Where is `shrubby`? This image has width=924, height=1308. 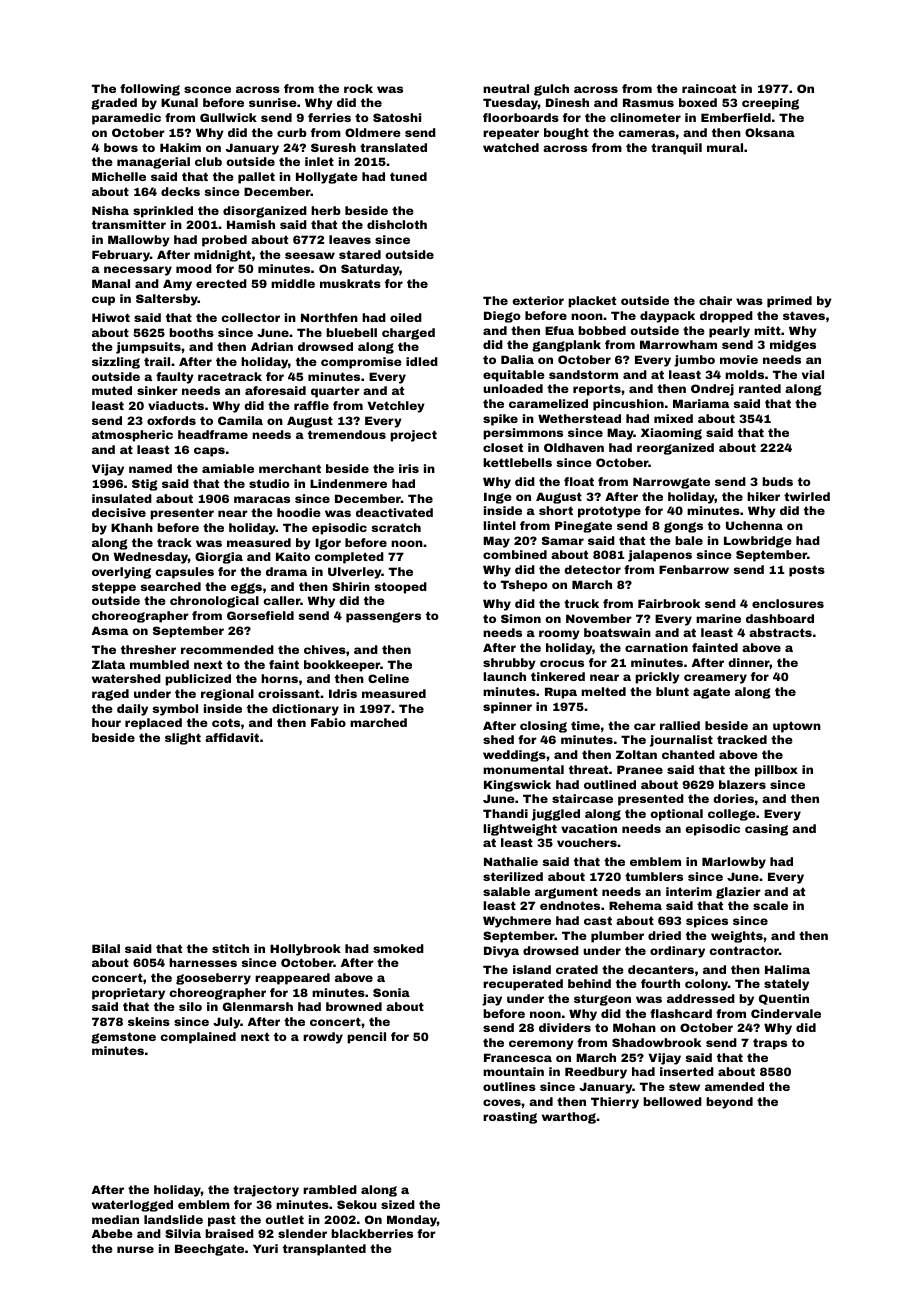
shrubby is located at coordinates (509, 664).
